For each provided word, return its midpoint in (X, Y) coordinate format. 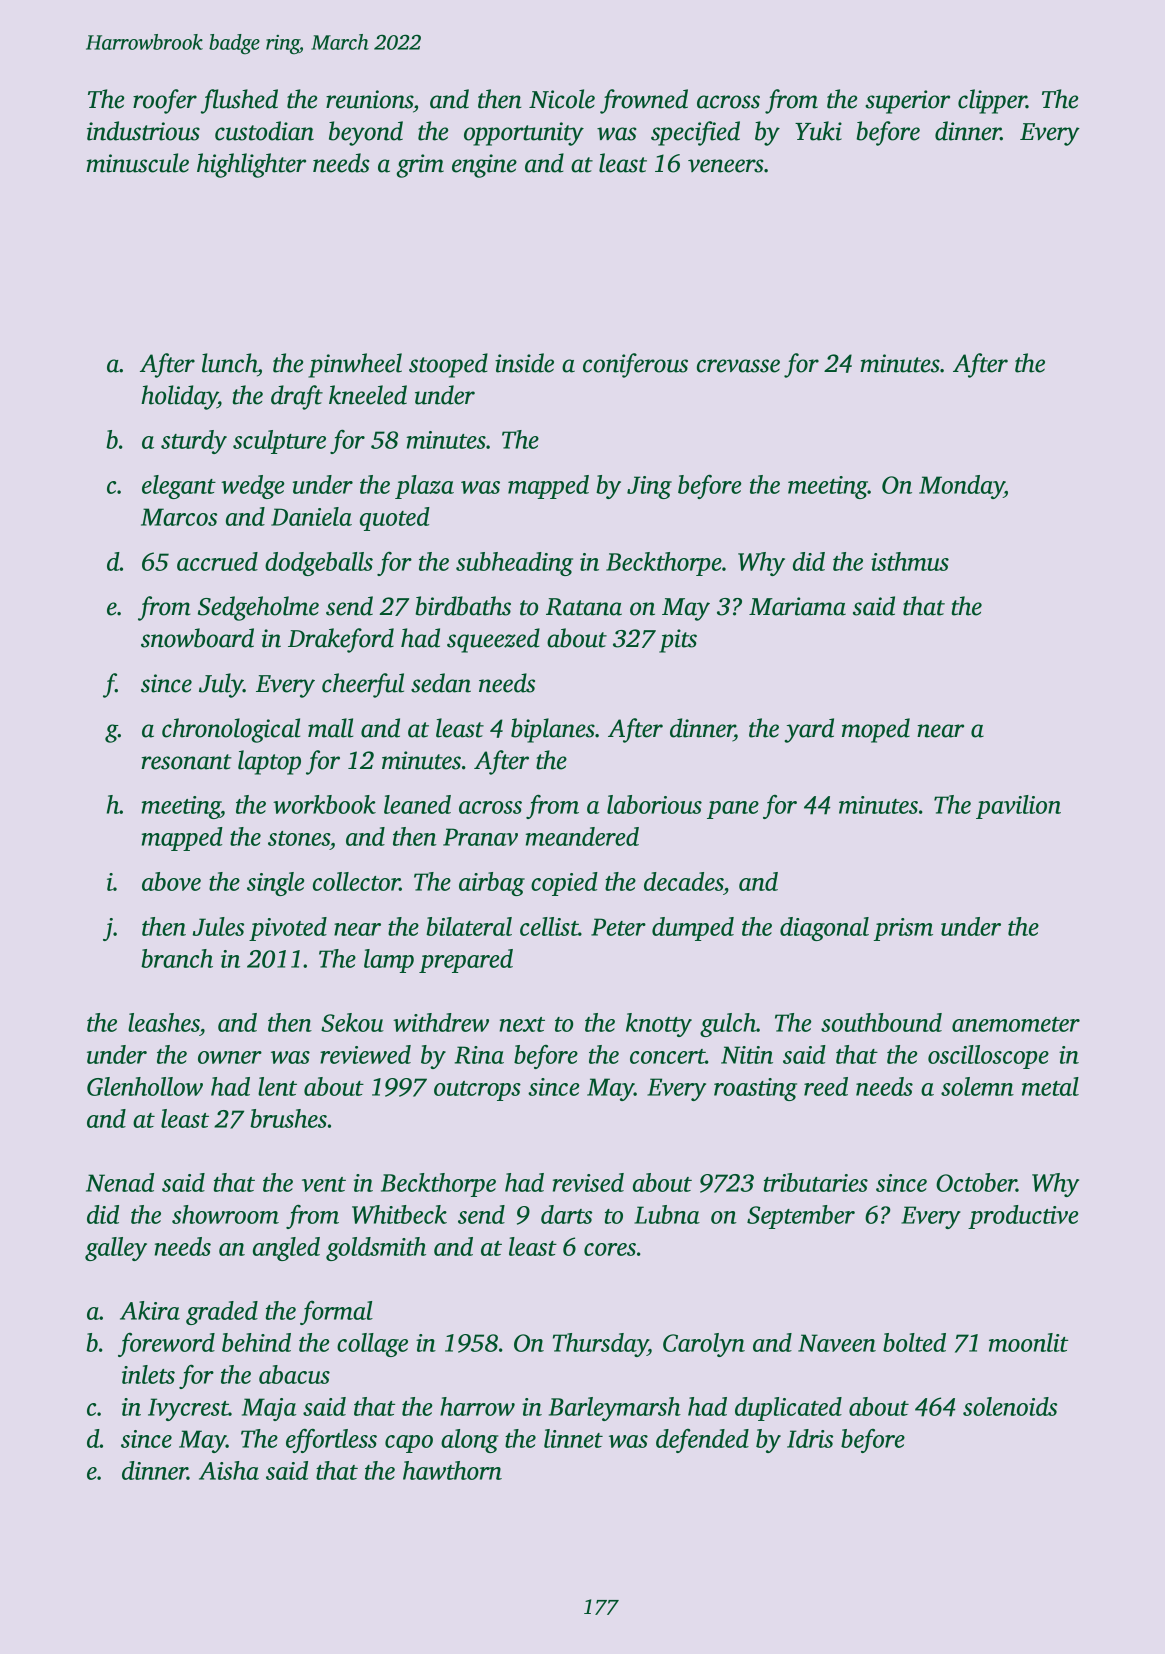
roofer (165, 101)
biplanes (553, 730)
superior (907, 102)
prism (903, 929)
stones (299, 838)
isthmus (910, 561)
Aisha (229, 1470)
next (522, 1024)
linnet (573, 1438)
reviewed (365, 1054)
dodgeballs (319, 564)
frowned (644, 101)
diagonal (824, 929)
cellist (549, 926)
